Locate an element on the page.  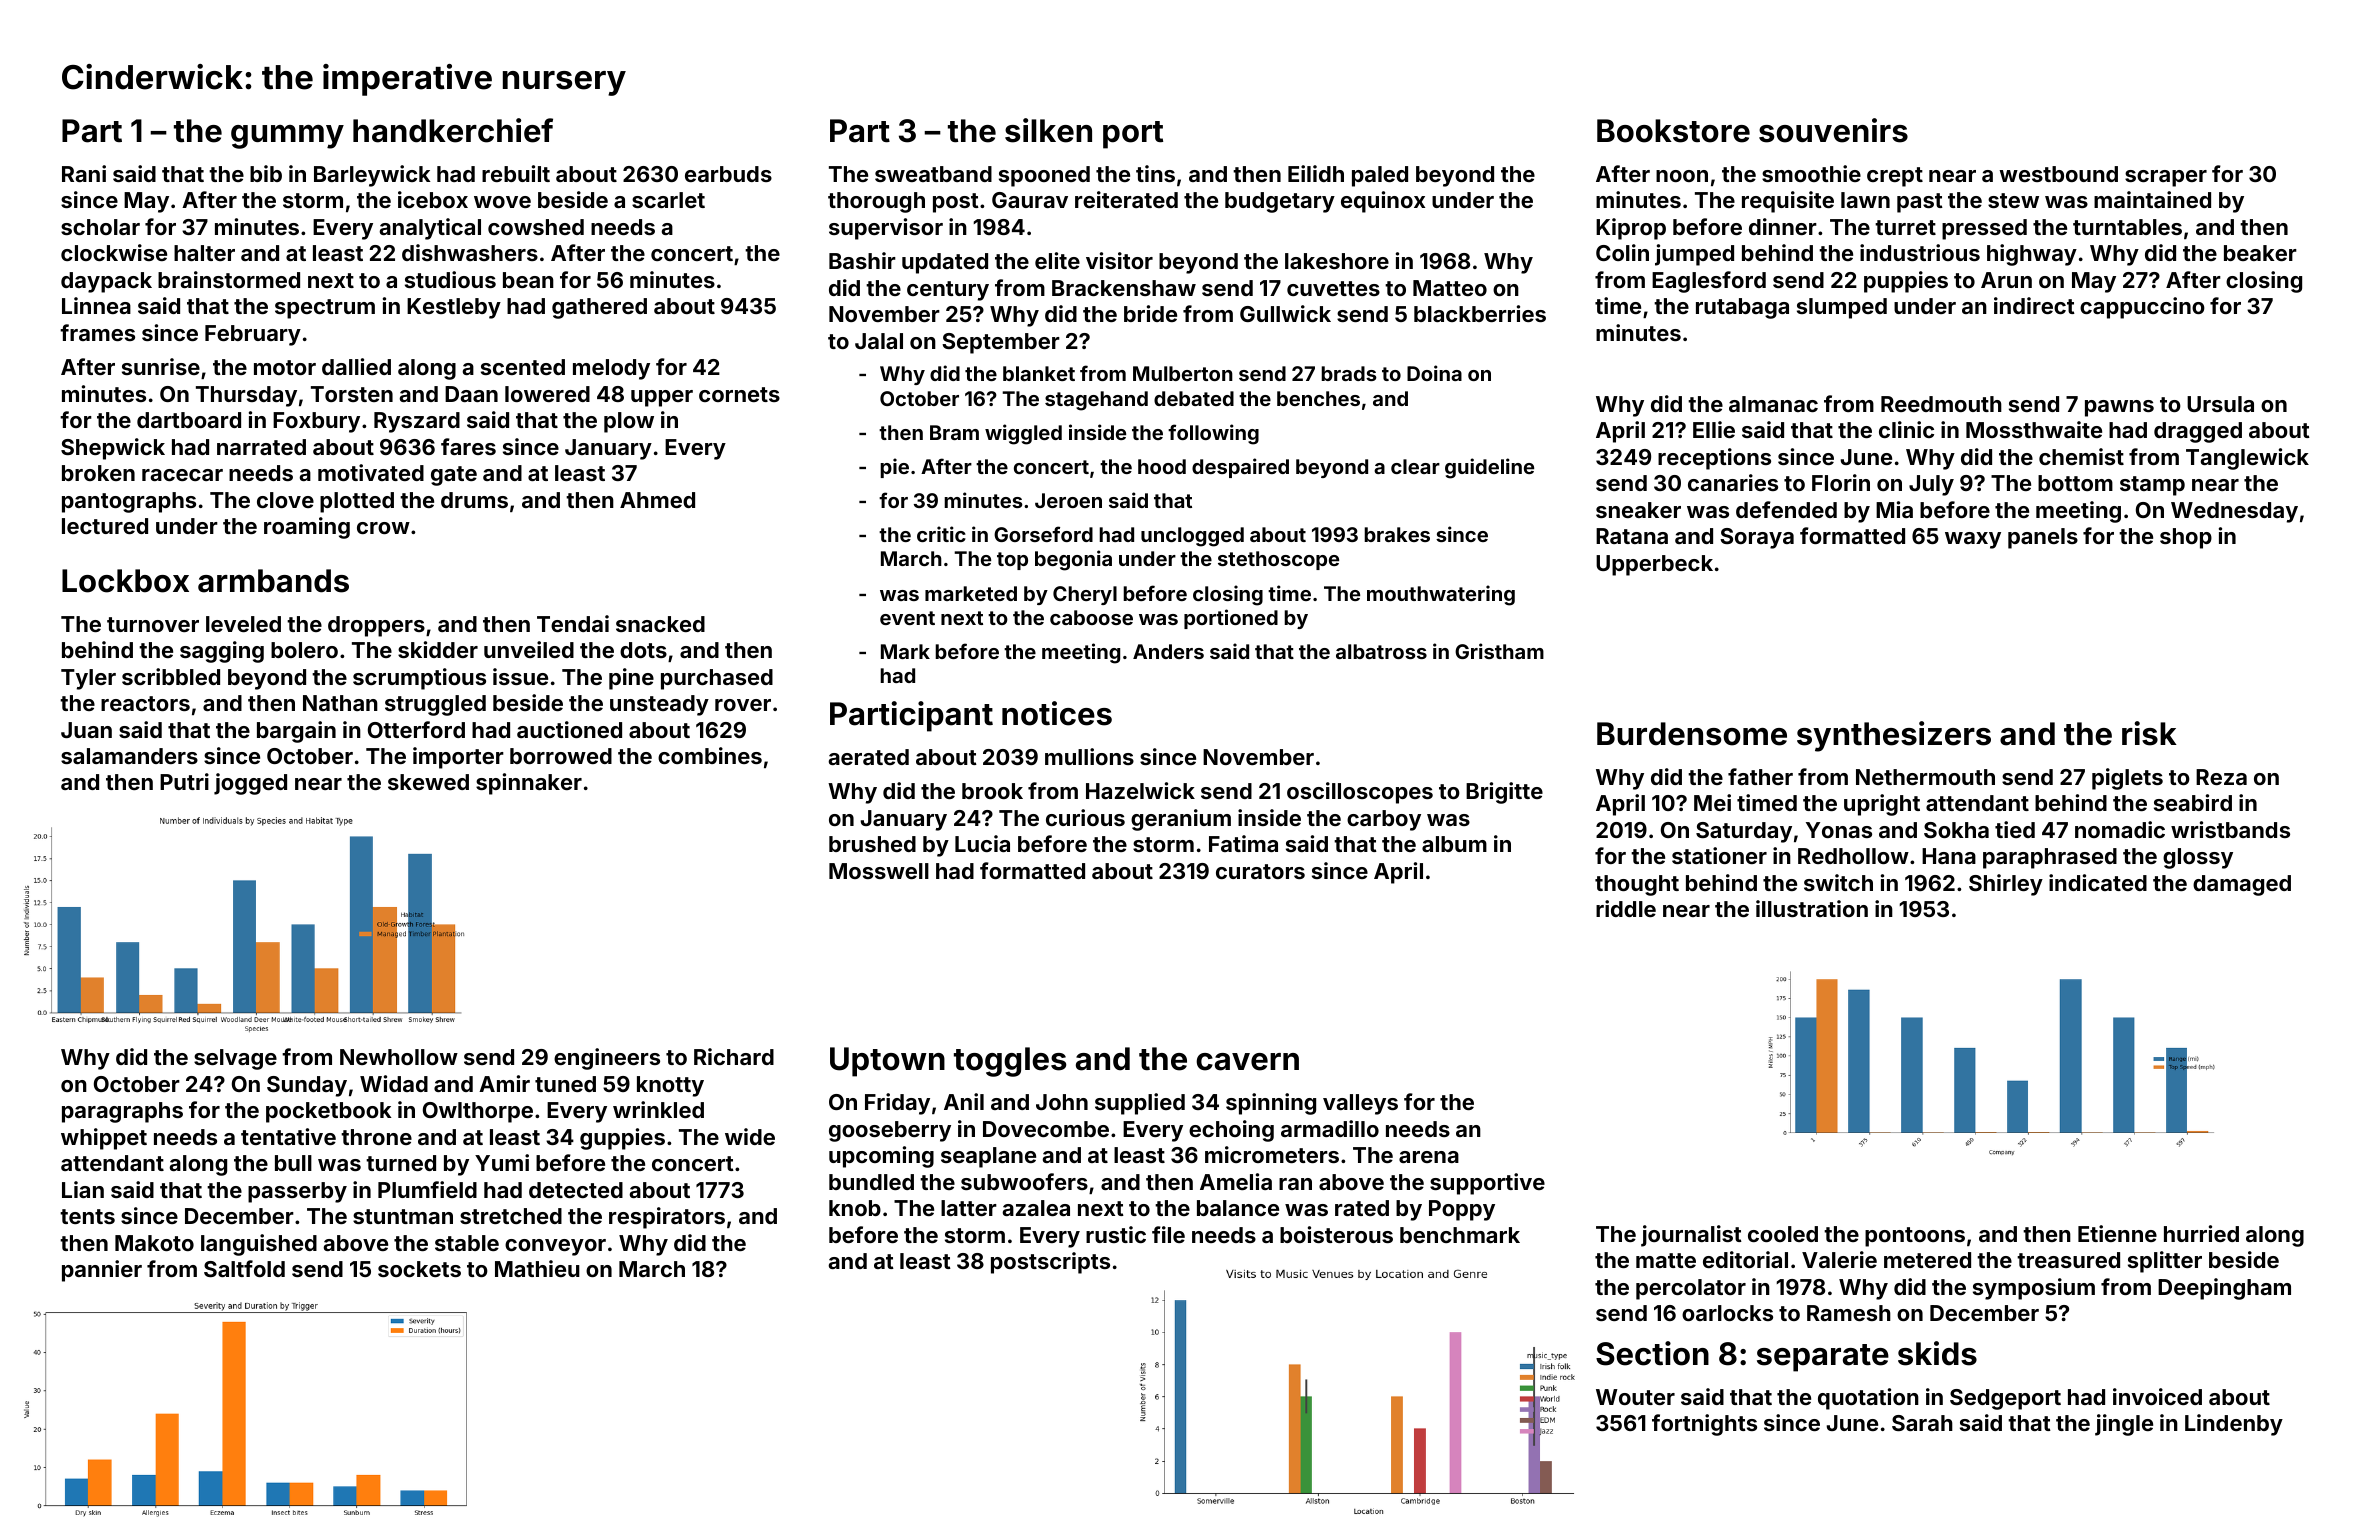
plow is located at coordinates (629, 422).
